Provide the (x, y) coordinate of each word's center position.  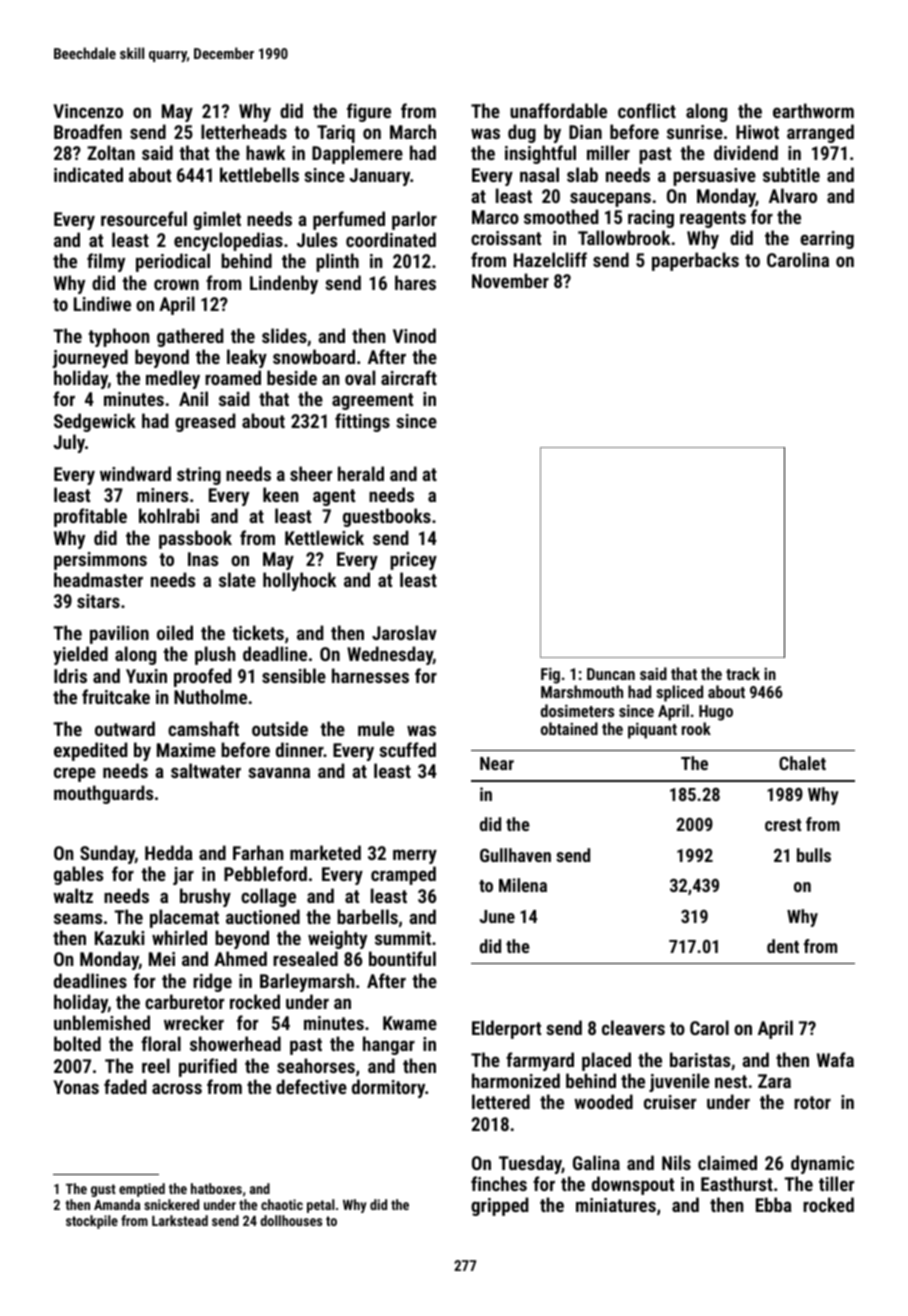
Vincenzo (88, 111)
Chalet (802, 763)
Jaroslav (404, 632)
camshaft (203, 728)
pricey (413, 561)
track (743, 673)
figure (369, 112)
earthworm (813, 110)
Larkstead (180, 1220)
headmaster (98, 579)
